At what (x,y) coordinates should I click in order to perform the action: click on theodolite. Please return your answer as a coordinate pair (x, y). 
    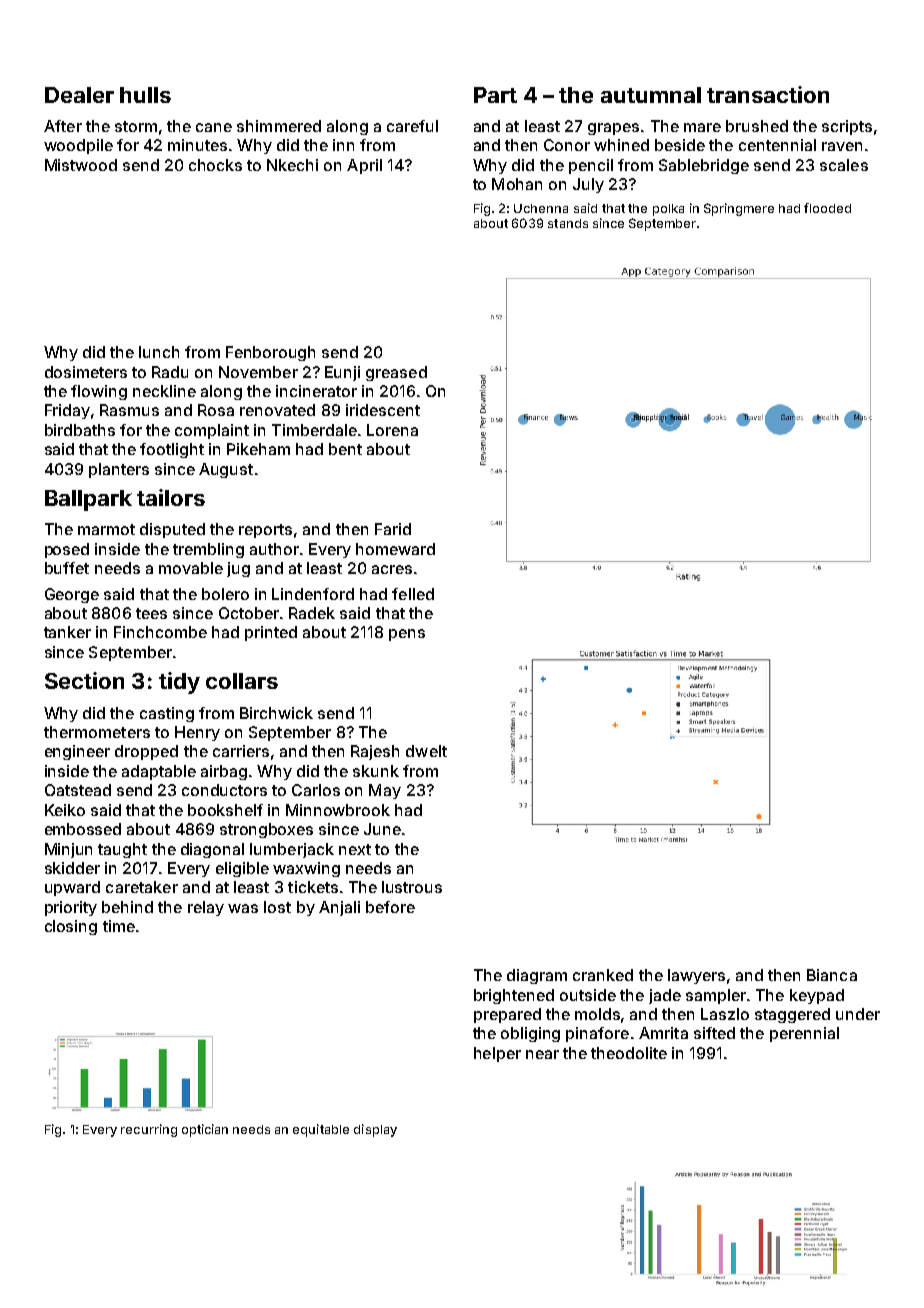
    Looking at the image, I should click on (629, 1053).
